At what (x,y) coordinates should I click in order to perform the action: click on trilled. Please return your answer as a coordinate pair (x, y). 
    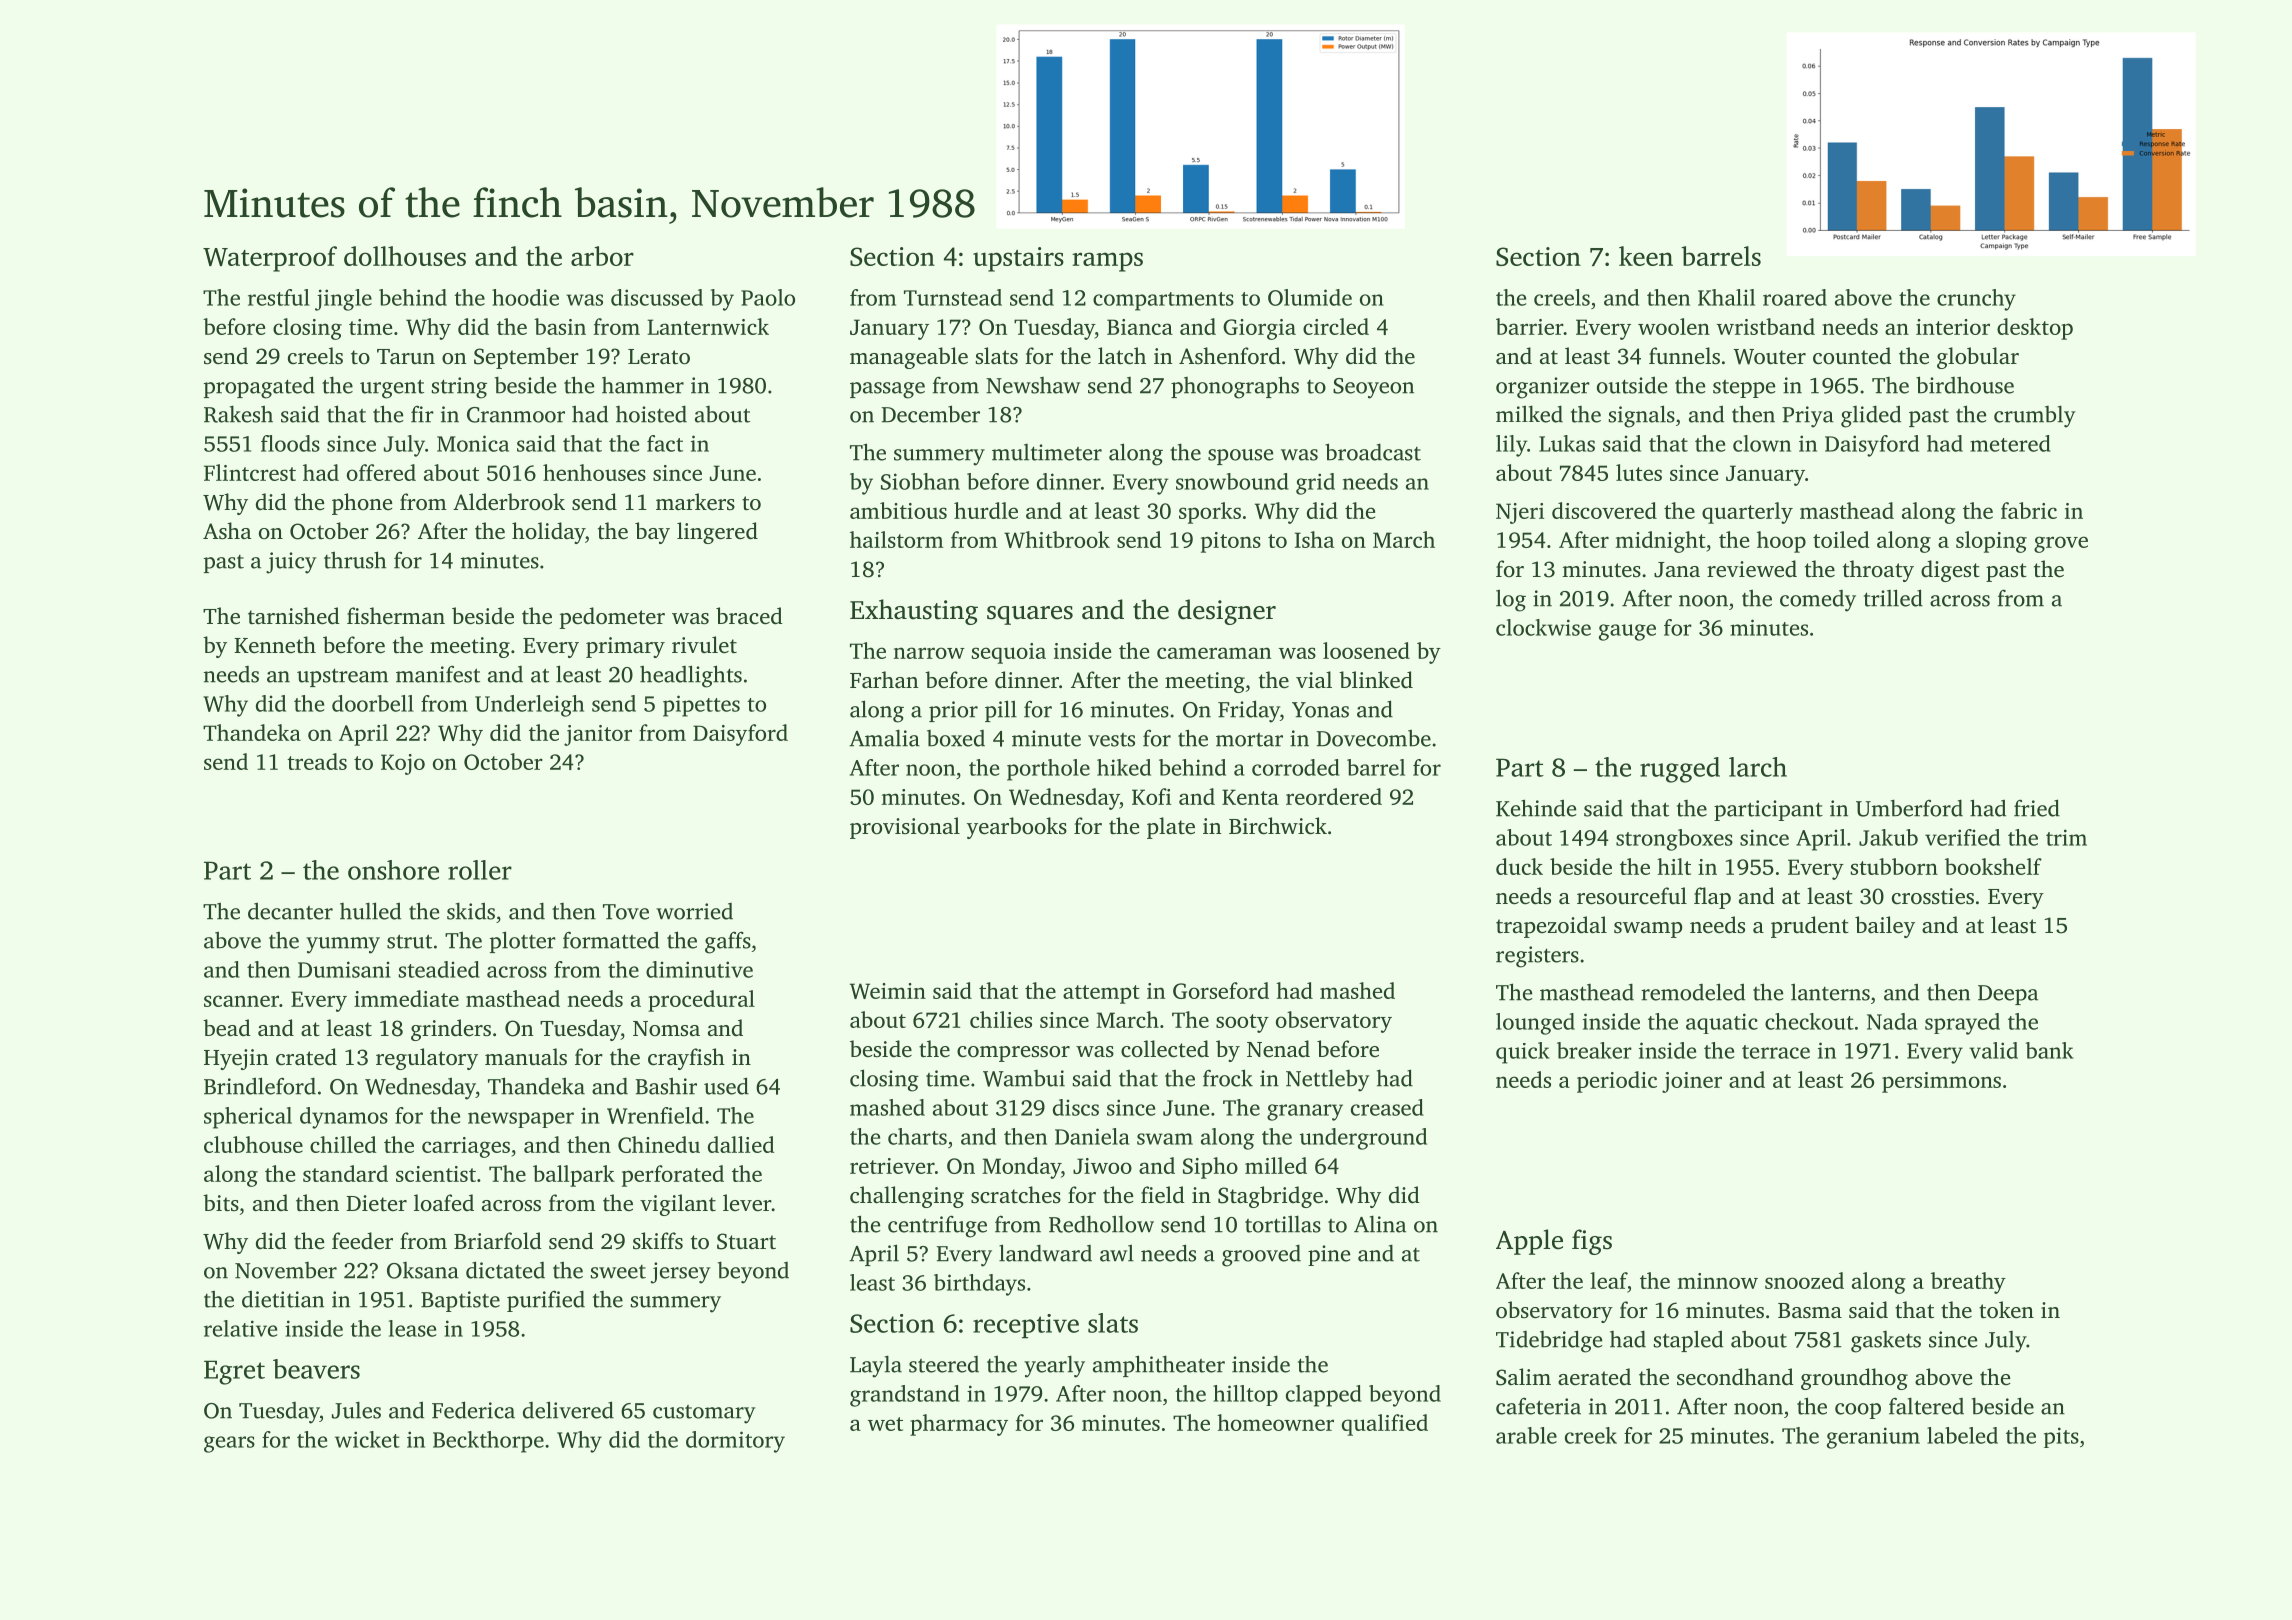
    Looking at the image, I should click on (1893, 598).
